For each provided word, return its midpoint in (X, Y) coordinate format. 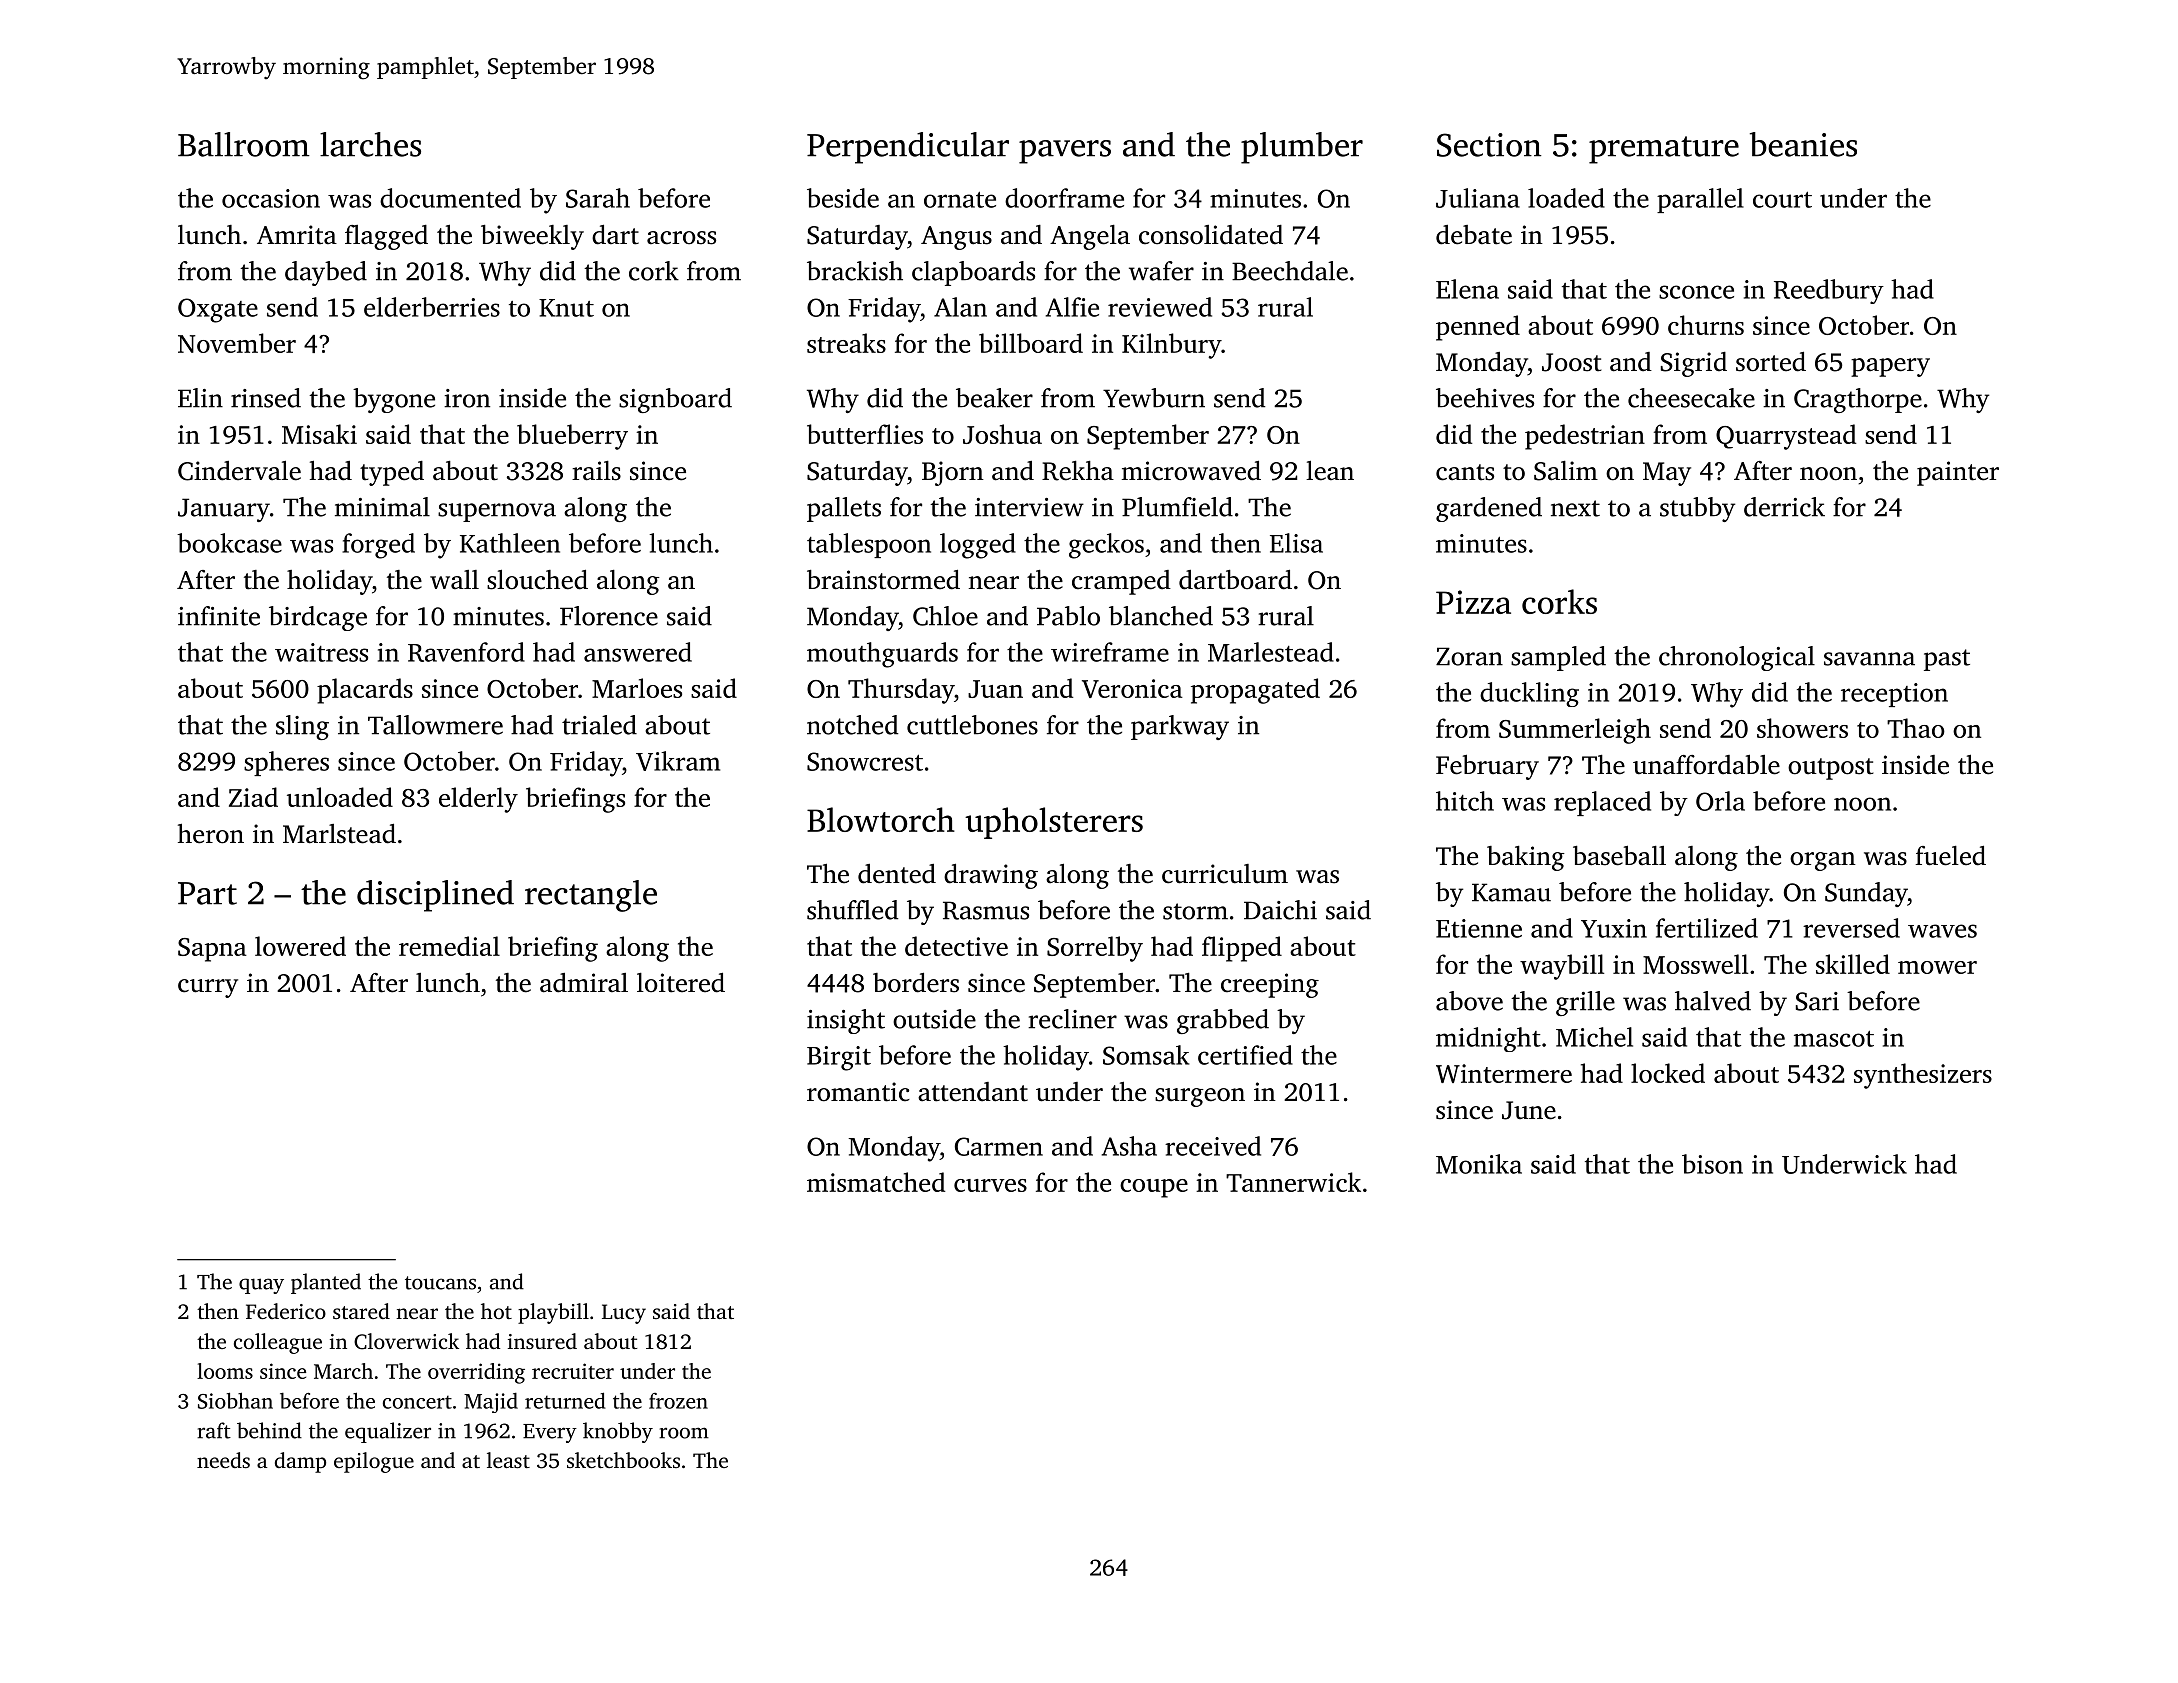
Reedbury (1829, 291)
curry (208, 988)
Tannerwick (1293, 1182)
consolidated (1211, 235)
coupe (1154, 1188)
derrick (1784, 507)
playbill (553, 1313)
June (1529, 1110)
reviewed (1160, 307)
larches (370, 144)
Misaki (319, 434)
